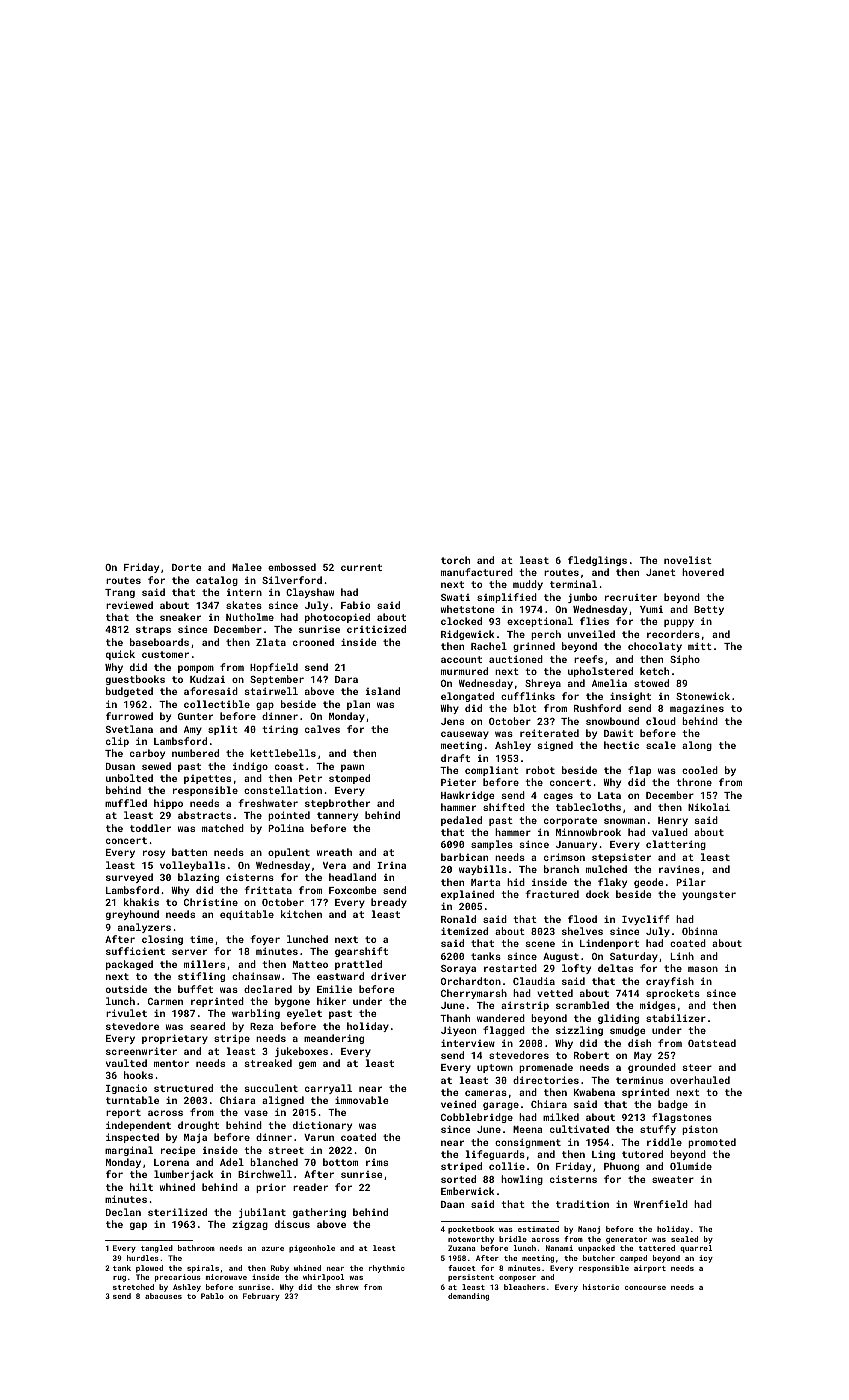 Image resolution: width=849 pixels, height=1400 pixels. I want to click on novelist, so click(688, 560).
